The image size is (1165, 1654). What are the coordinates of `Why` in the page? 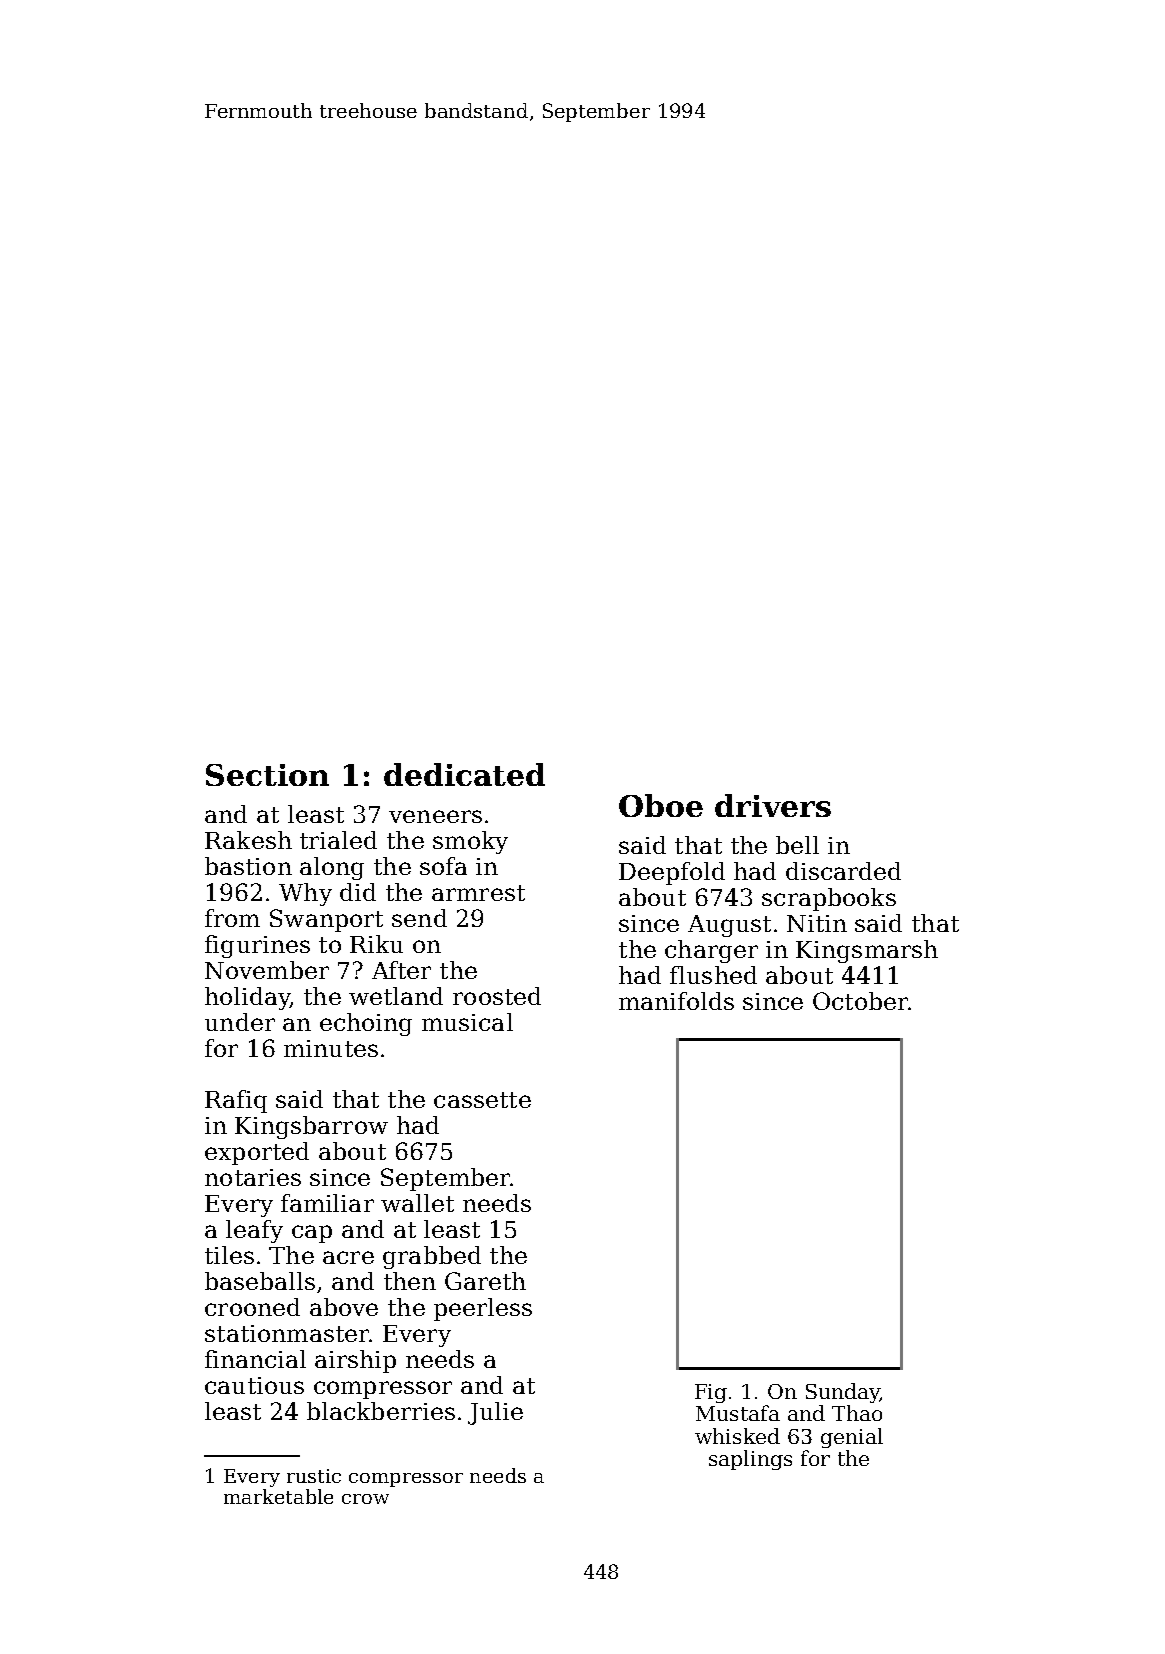 It's located at (305, 894).
